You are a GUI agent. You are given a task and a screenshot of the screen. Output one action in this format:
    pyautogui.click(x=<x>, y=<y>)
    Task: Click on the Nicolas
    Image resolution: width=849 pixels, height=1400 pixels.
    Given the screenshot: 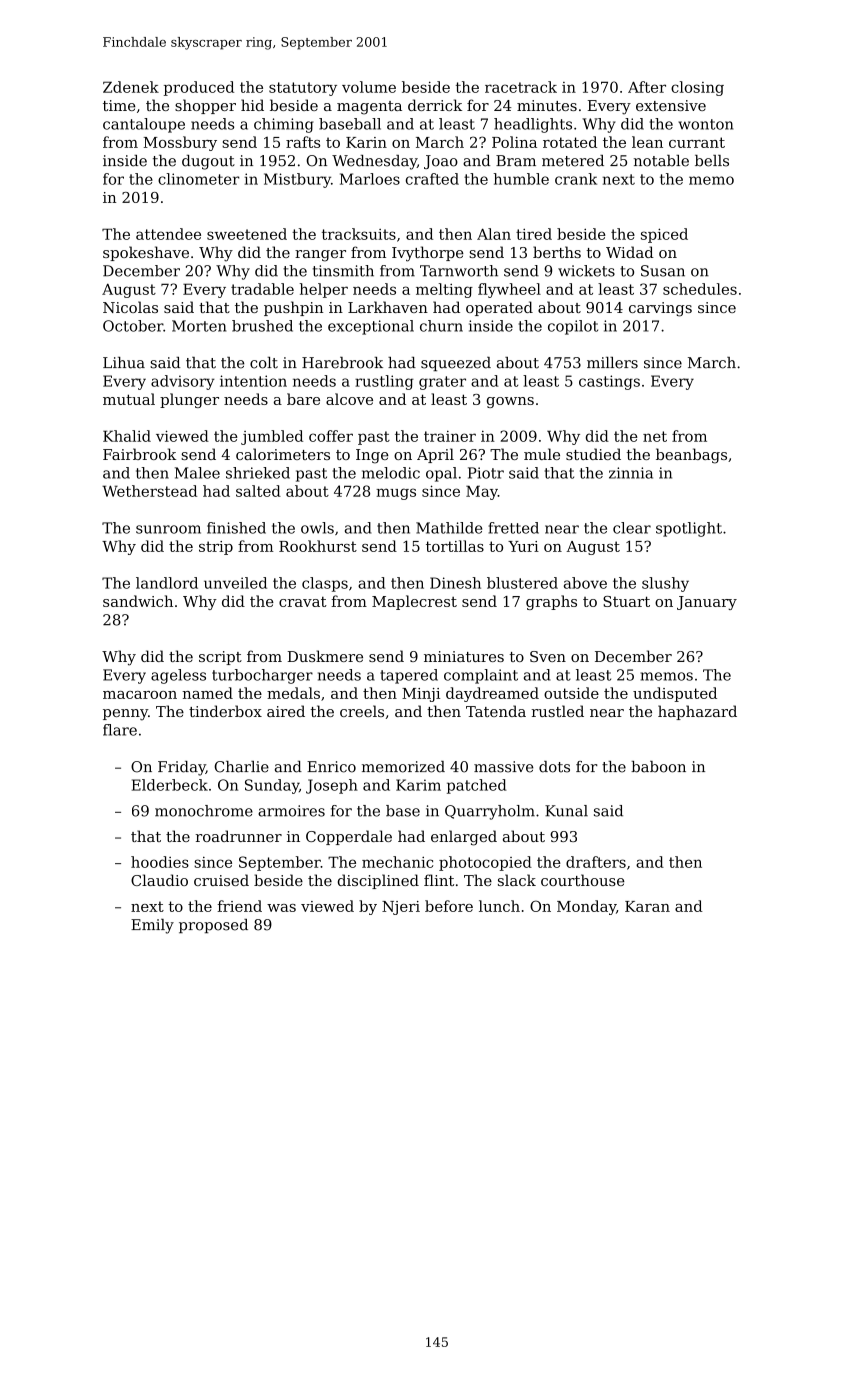 What is the action you would take?
    pyautogui.click(x=130, y=307)
